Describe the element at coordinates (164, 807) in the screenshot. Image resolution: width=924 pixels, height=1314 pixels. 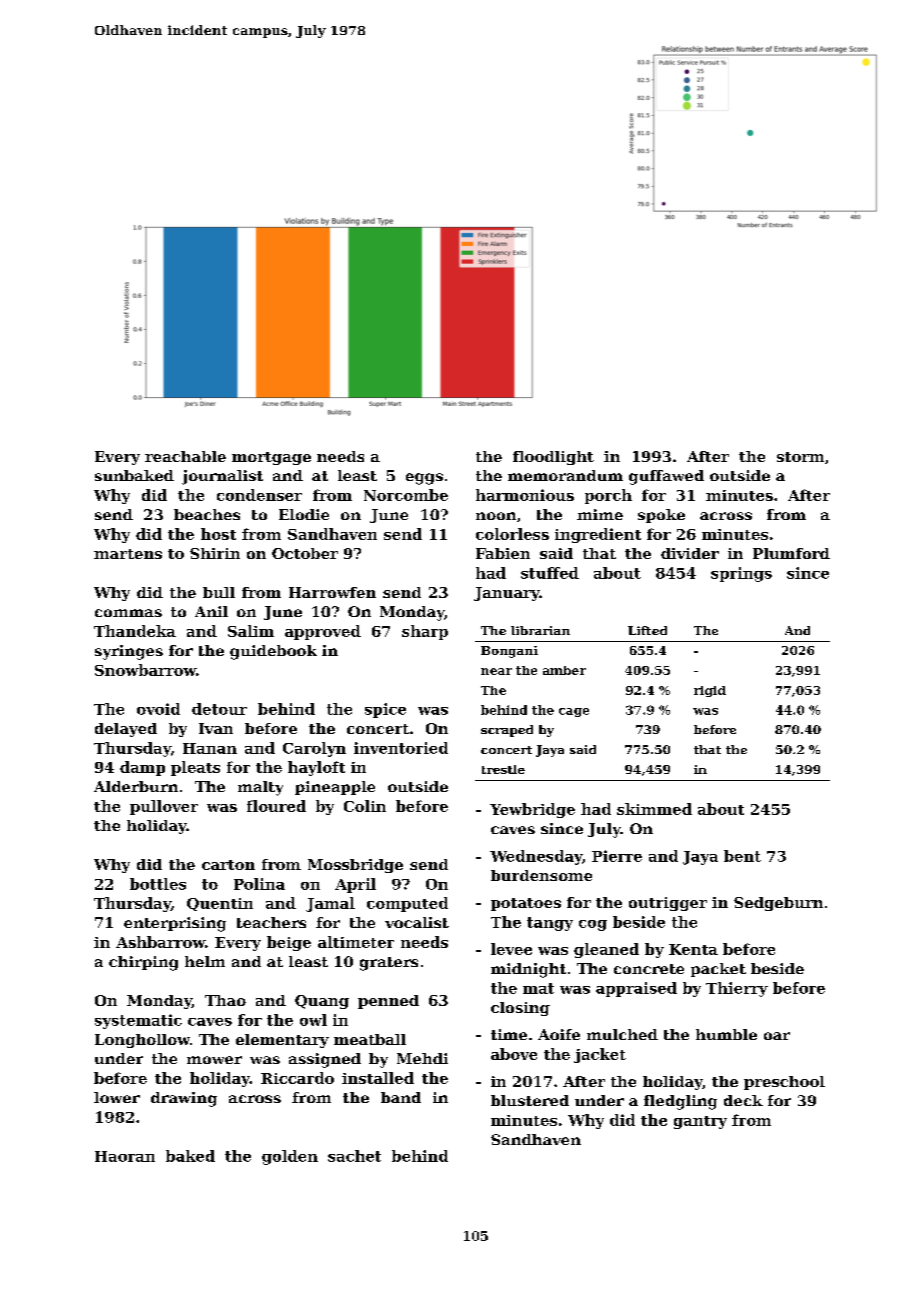
I see `pullover` at that location.
